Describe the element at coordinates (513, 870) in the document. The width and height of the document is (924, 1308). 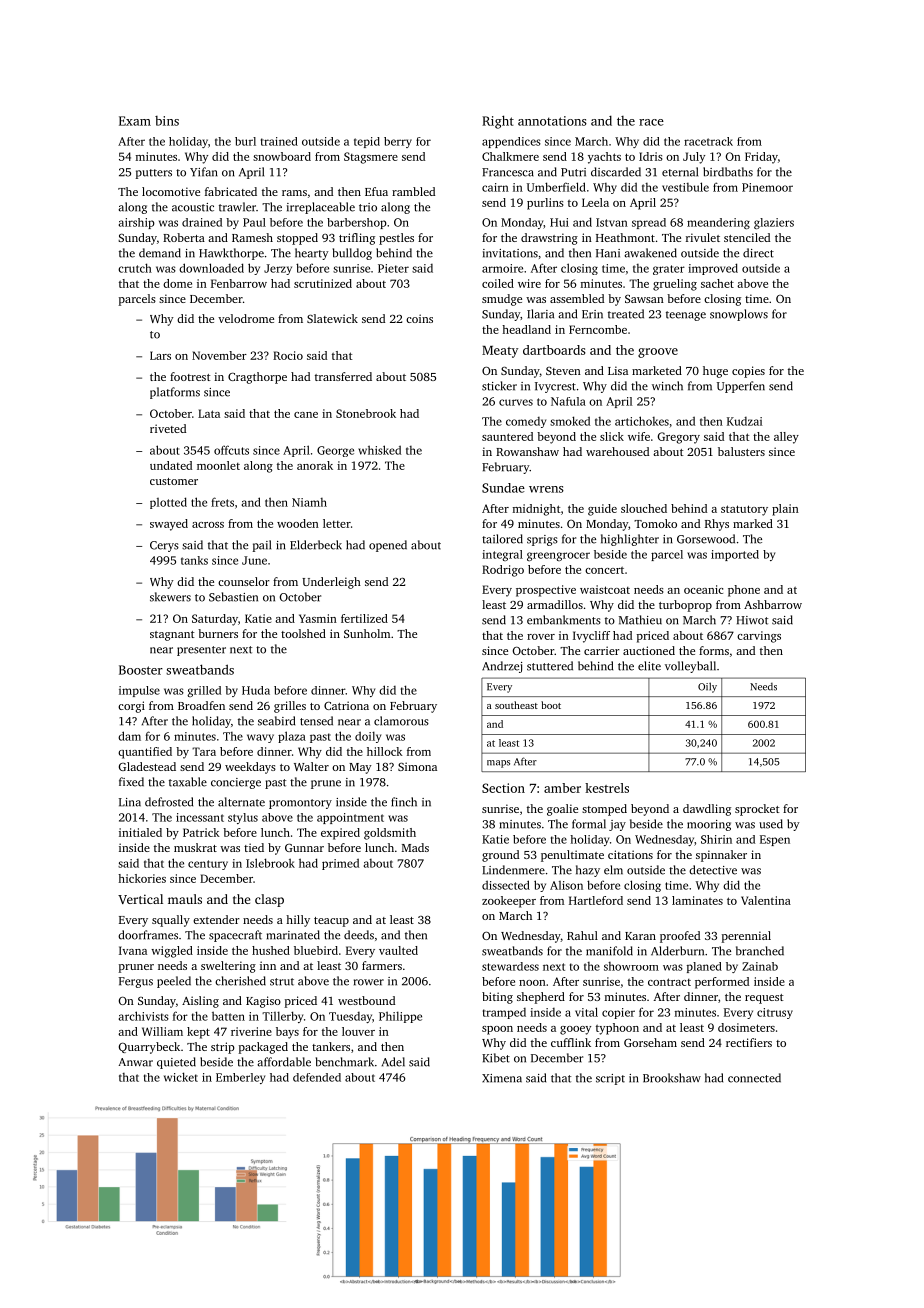
I see `Lindenmere` at that location.
